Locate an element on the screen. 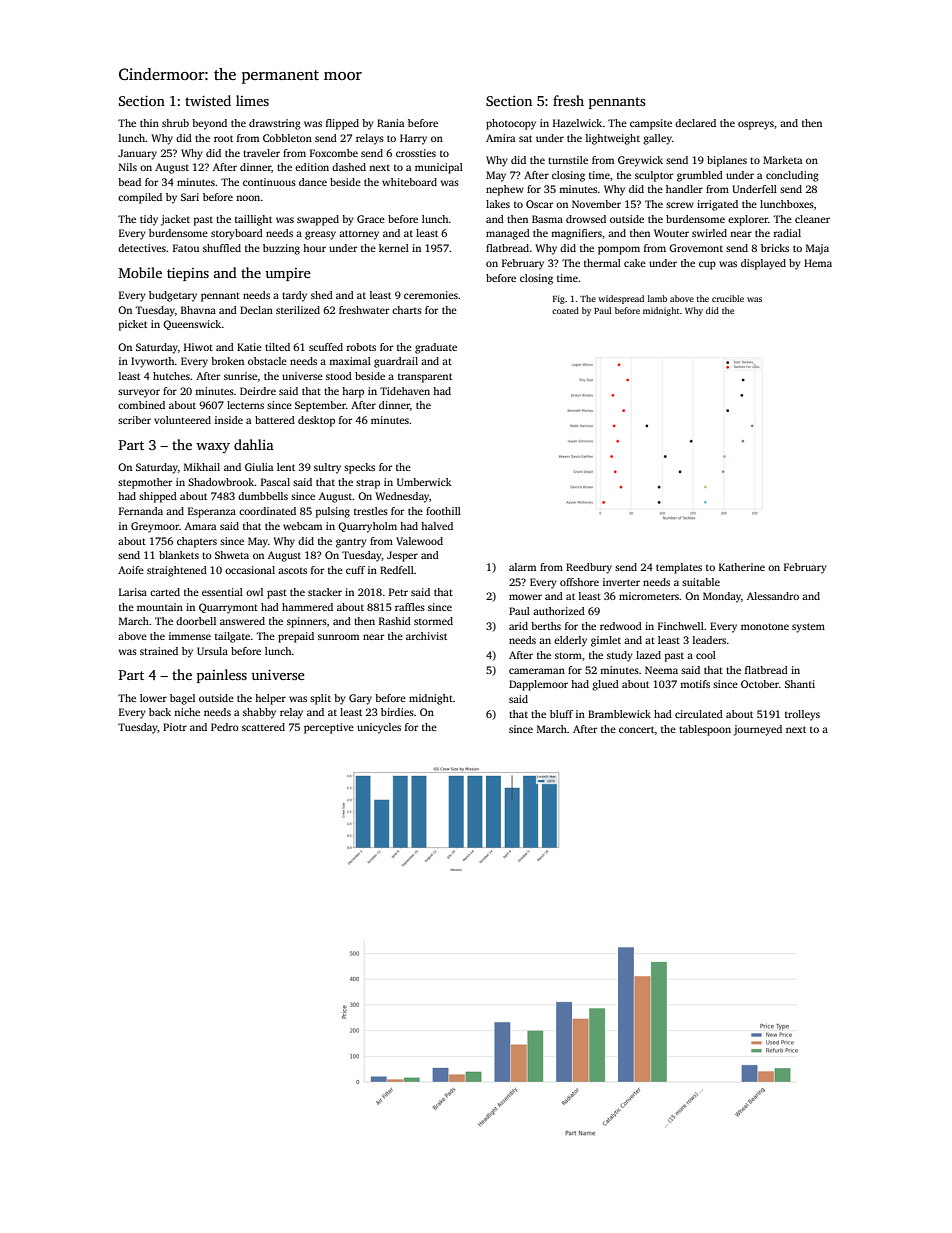 The height and width of the screenshot is (1233, 952). twisted is located at coordinates (208, 100).
